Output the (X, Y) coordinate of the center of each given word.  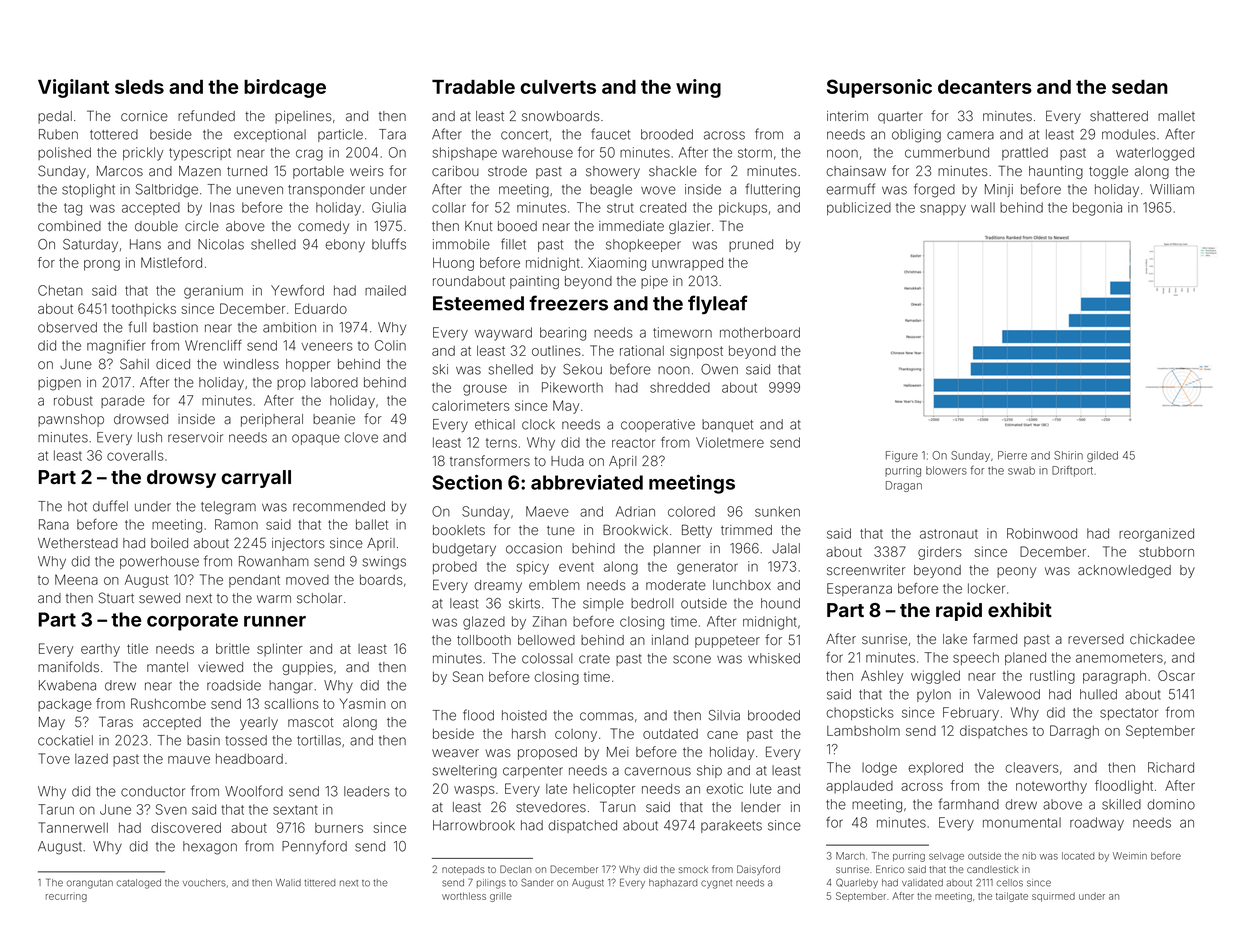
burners (339, 828)
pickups (743, 208)
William (1172, 189)
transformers (490, 461)
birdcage (285, 88)
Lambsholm (863, 731)
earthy (100, 650)
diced (173, 364)
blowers (946, 470)
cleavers (1032, 767)
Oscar (1176, 675)
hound (780, 603)
